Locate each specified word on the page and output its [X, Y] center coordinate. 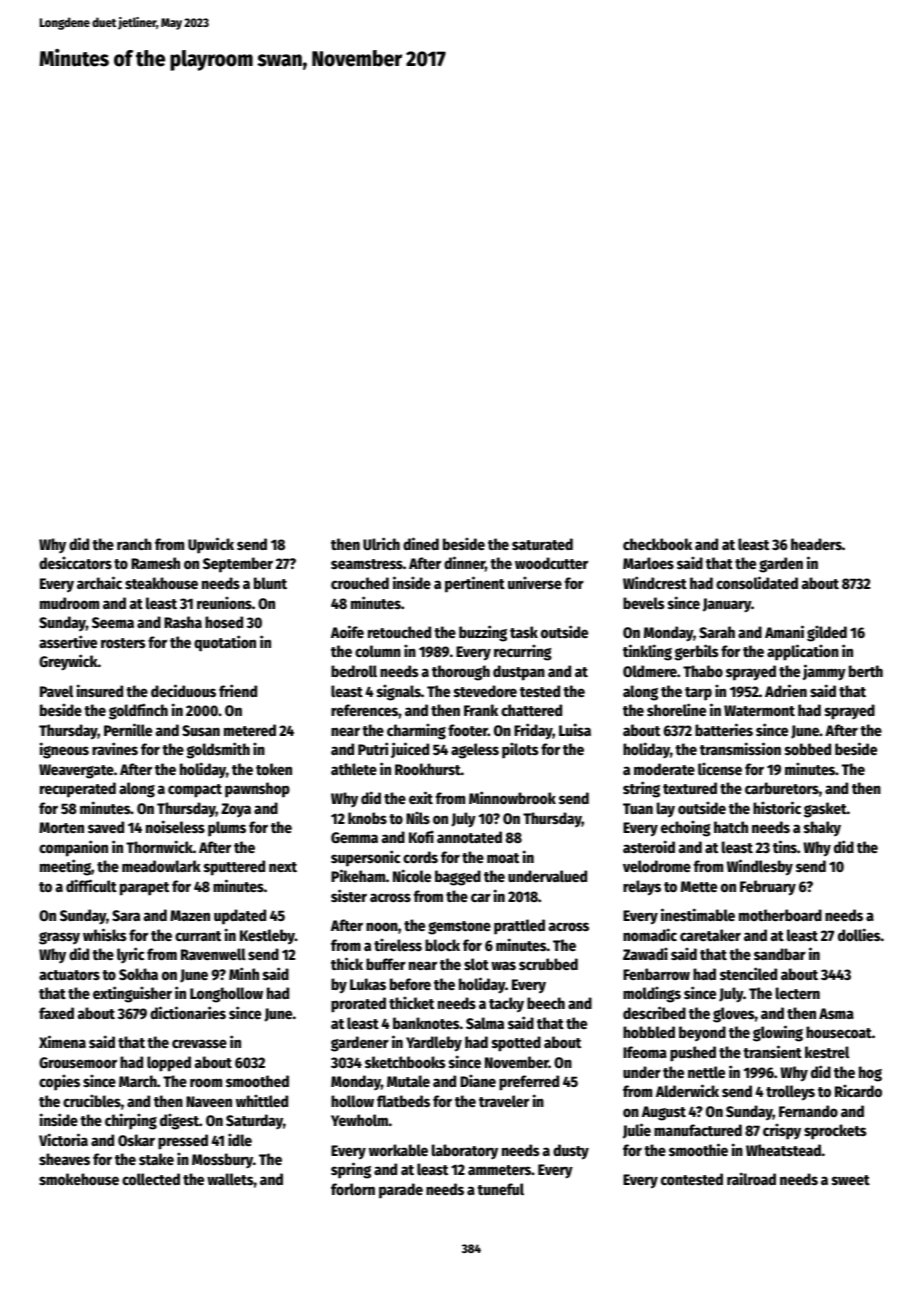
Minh [244, 973]
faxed [56, 1013]
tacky [506, 1005]
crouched [360, 583]
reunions [224, 602]
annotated [469, 837]
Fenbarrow [656, 974]
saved [106, 827]
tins [785, 846]
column [378, 651]
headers [816, 544]
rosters [123, 643]
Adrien [786, 690]
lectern [798, 993]
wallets [230, 1179]
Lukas [368, 984]
